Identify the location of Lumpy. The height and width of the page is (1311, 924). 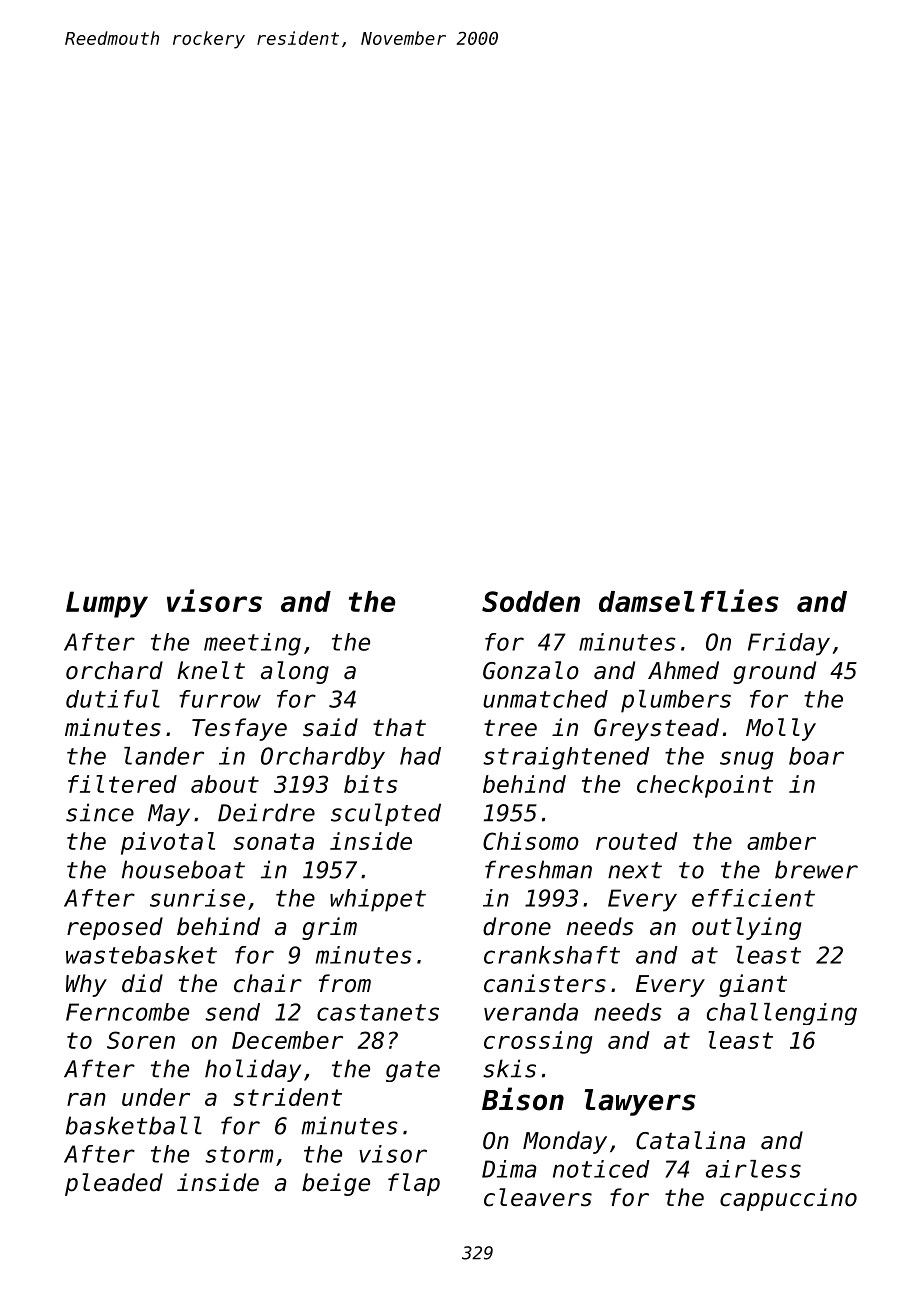
(107, 604).
